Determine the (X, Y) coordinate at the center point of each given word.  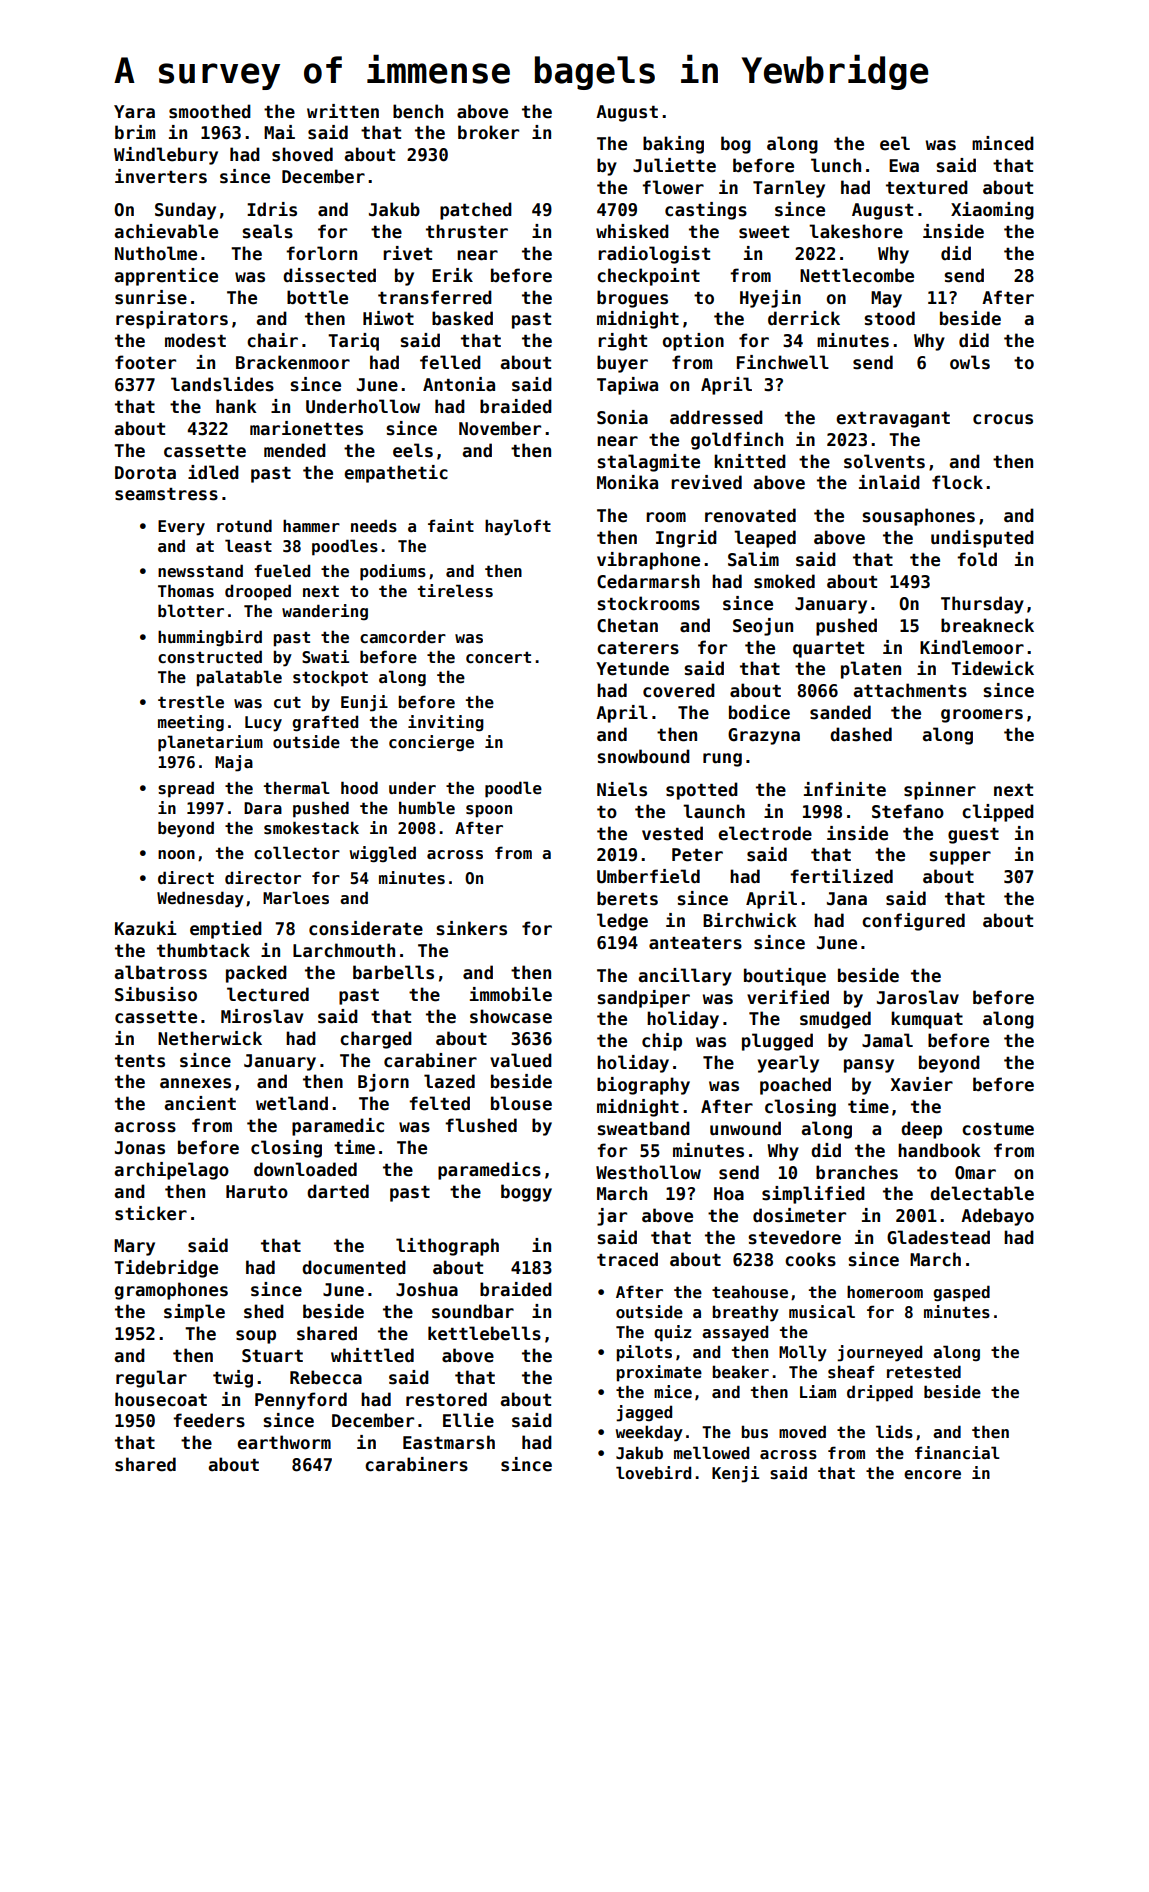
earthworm (284, 1442)
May (886, 299)
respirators (172, 320)
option (693, 342)
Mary (134, 1247)
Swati (325, 657)
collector (297, 853)
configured (913, 922)
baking (673, 145)
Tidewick (992, 668)
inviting (446, 723)
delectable (982, 1193)
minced (1003, 143)
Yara (134, 112)
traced (627, 1259)
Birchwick (750, 920)
